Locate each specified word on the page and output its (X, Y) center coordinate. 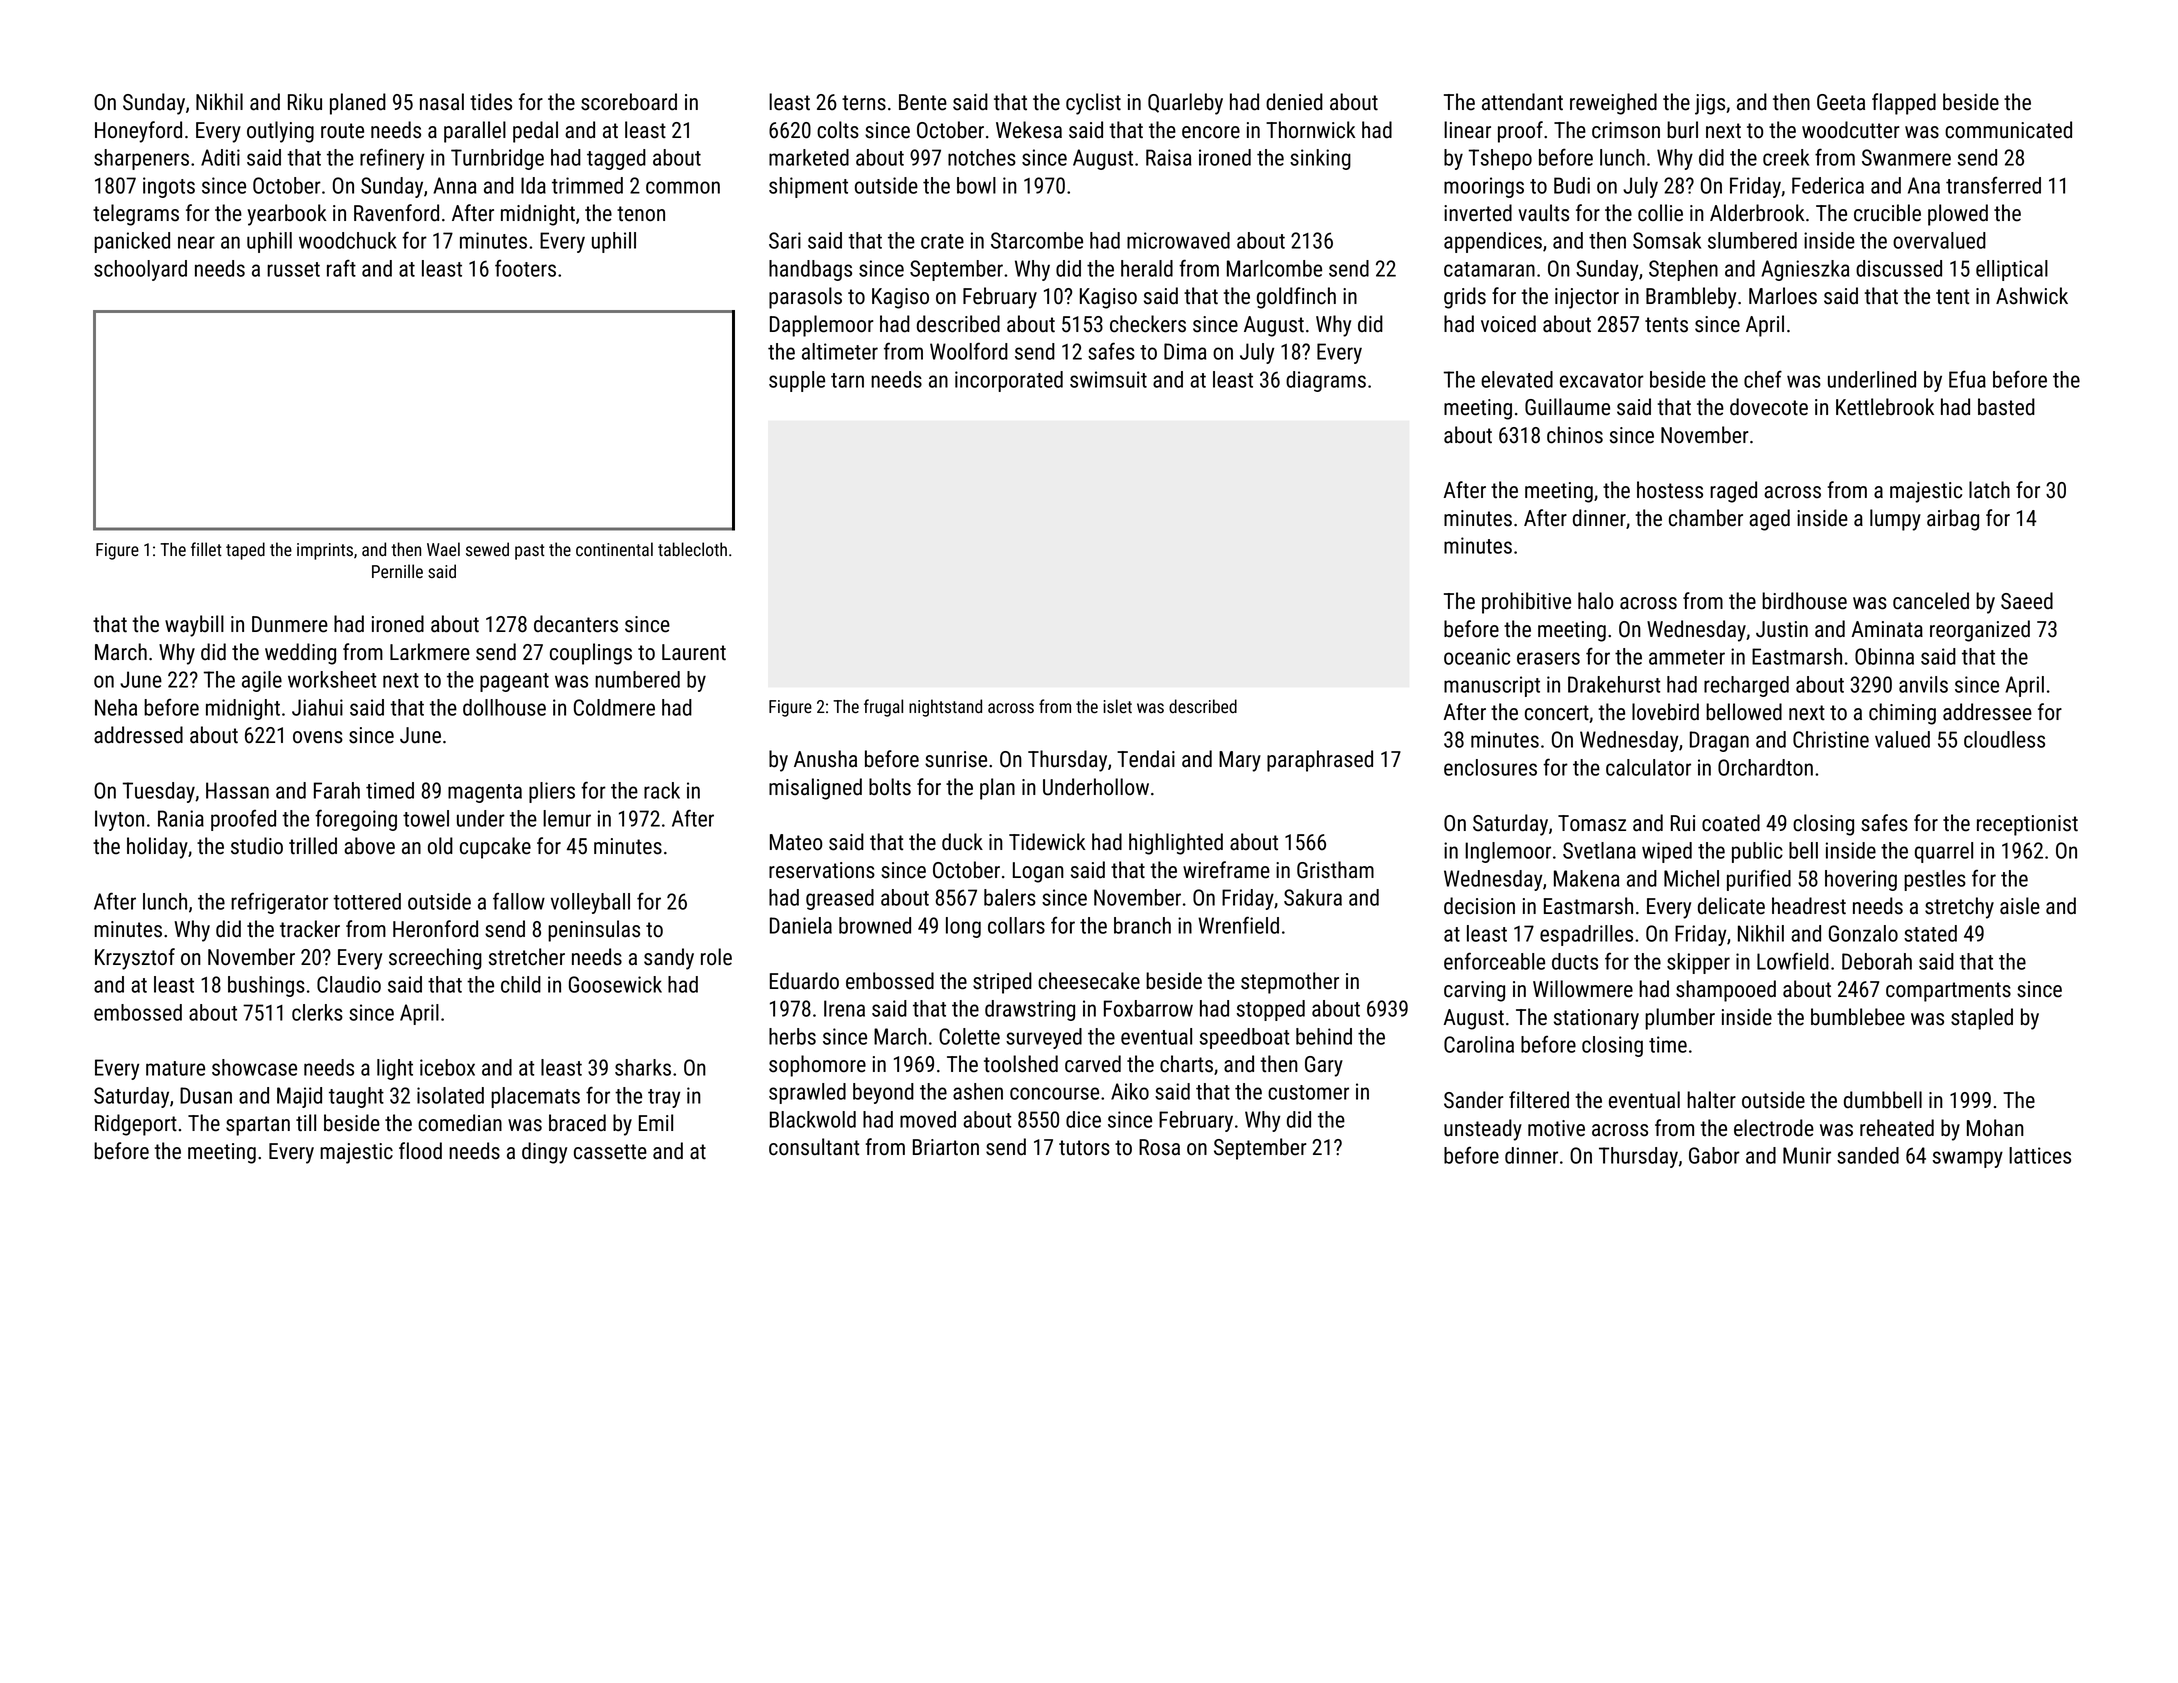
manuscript (1492, 686)
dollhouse (504, 707)
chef (1763, 379)
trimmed (587, 185)
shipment (808, 187)
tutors (1084, 1148)
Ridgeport (136, 1125)
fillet (206, 549)
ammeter (1687, 657)
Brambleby (1691, 298)
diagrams (1326, 381)
